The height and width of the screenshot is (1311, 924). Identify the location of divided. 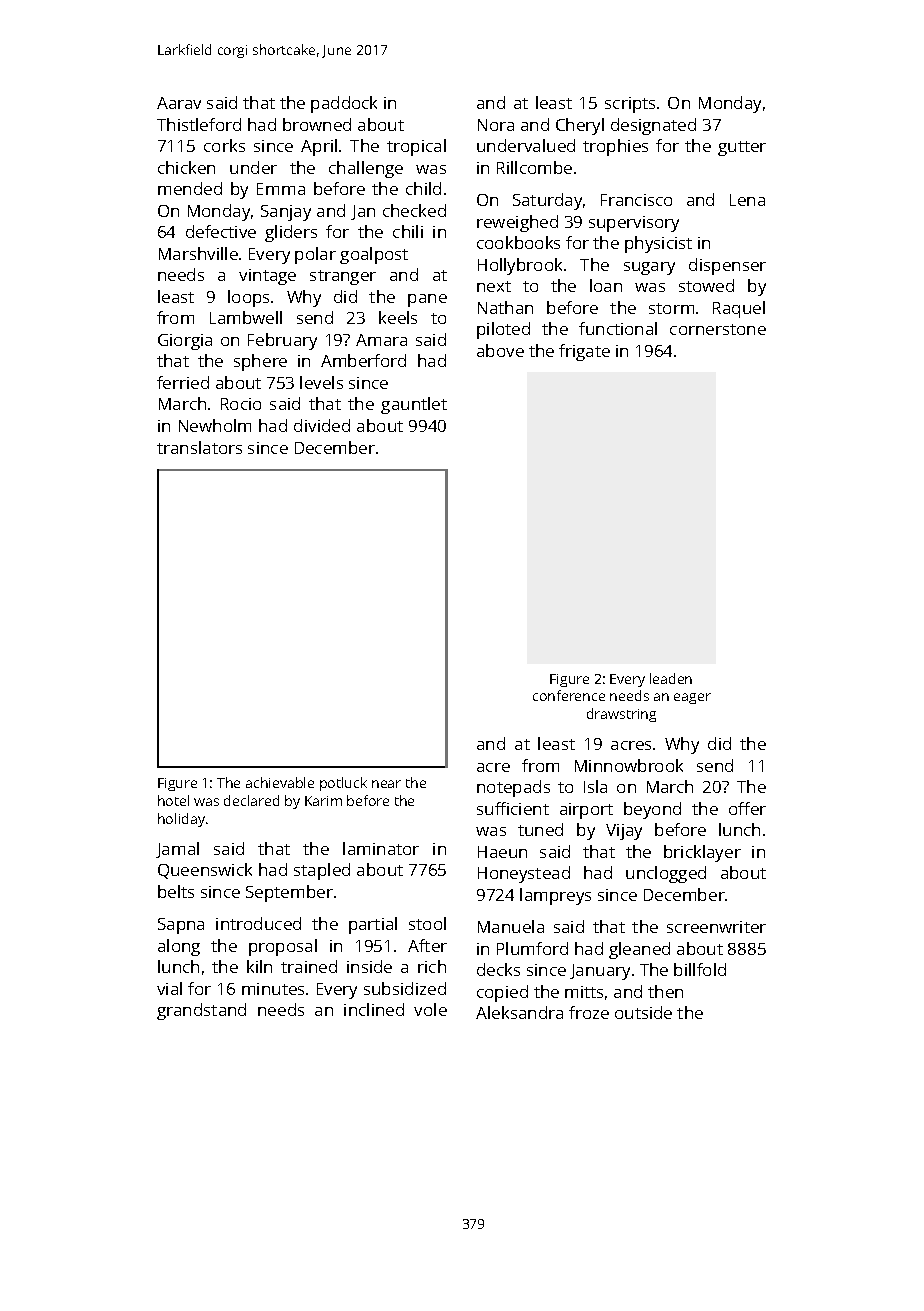
(322, 425).
